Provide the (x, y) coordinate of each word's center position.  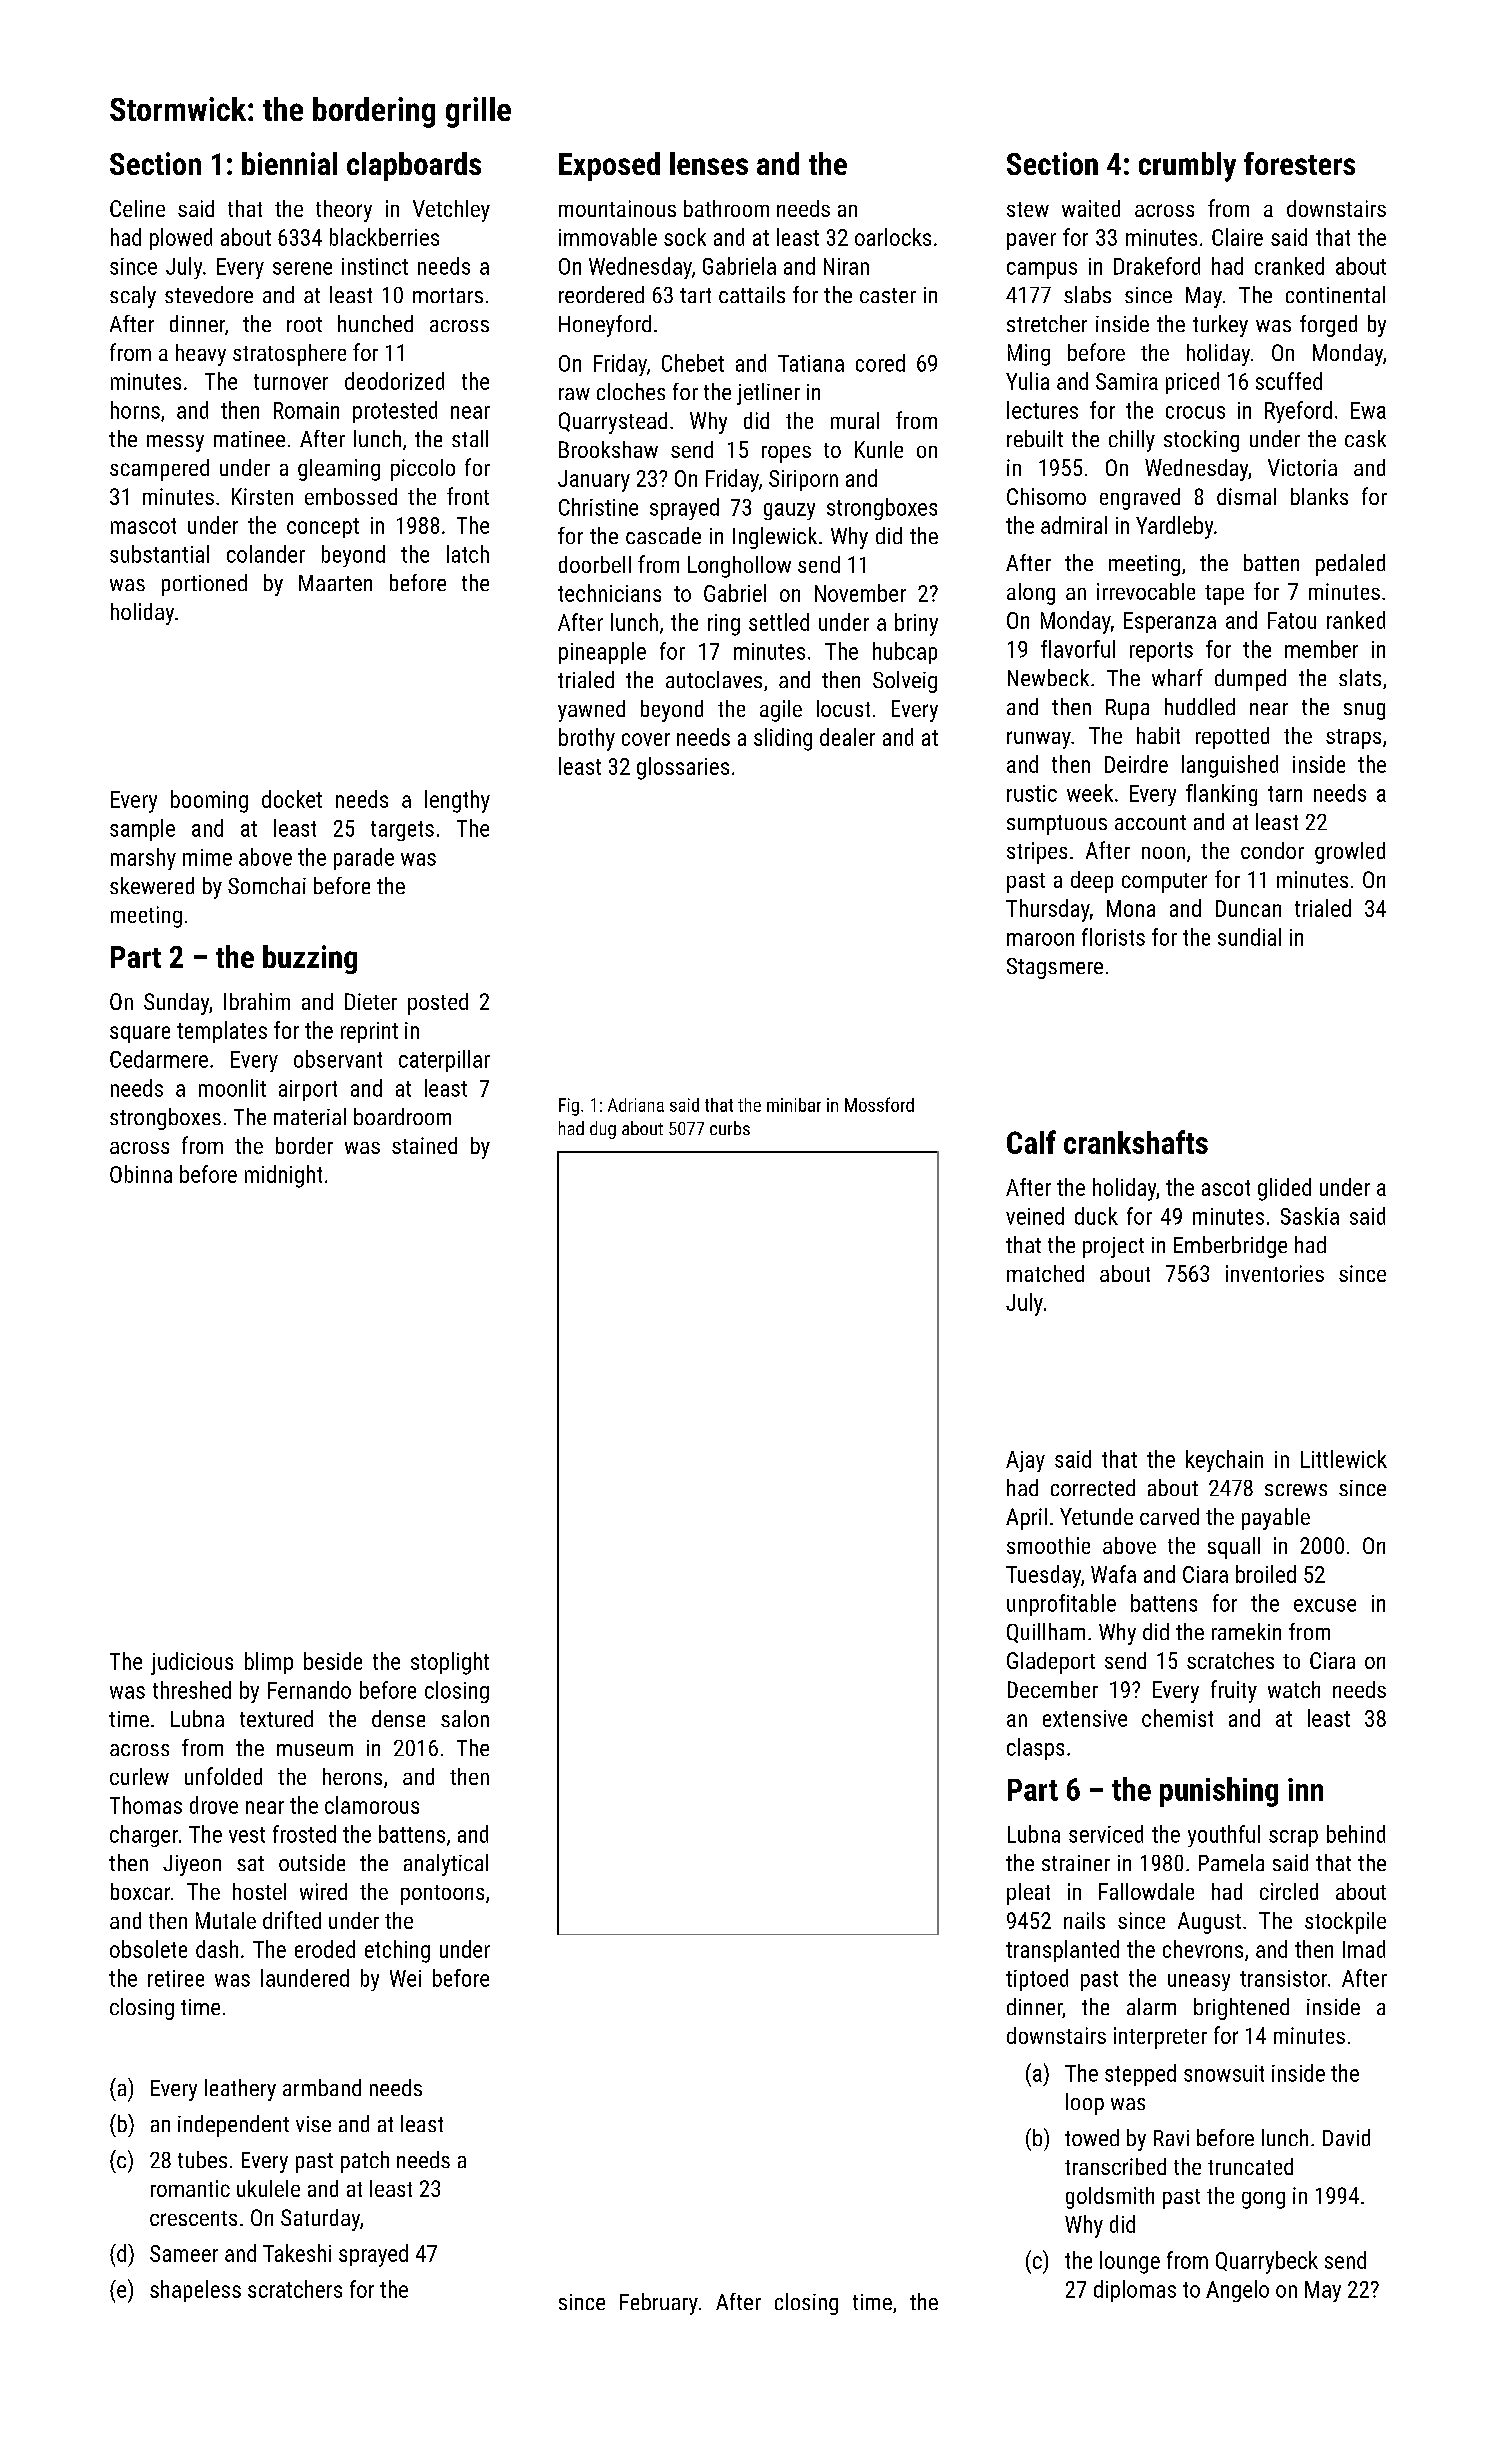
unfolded (223, 1776)
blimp (269, 1663)
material (310, 1116)
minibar (794, 1105)
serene (302, 268)
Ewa (1368, 410)
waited (1091, 208)
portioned (204, 585)
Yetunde (1096, 1516)
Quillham (1046, 1633)
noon (1163, 853)
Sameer (184, 2253)
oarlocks (893, 237)
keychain (1224, 1461)
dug (603, 1130)
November (860, 593)
